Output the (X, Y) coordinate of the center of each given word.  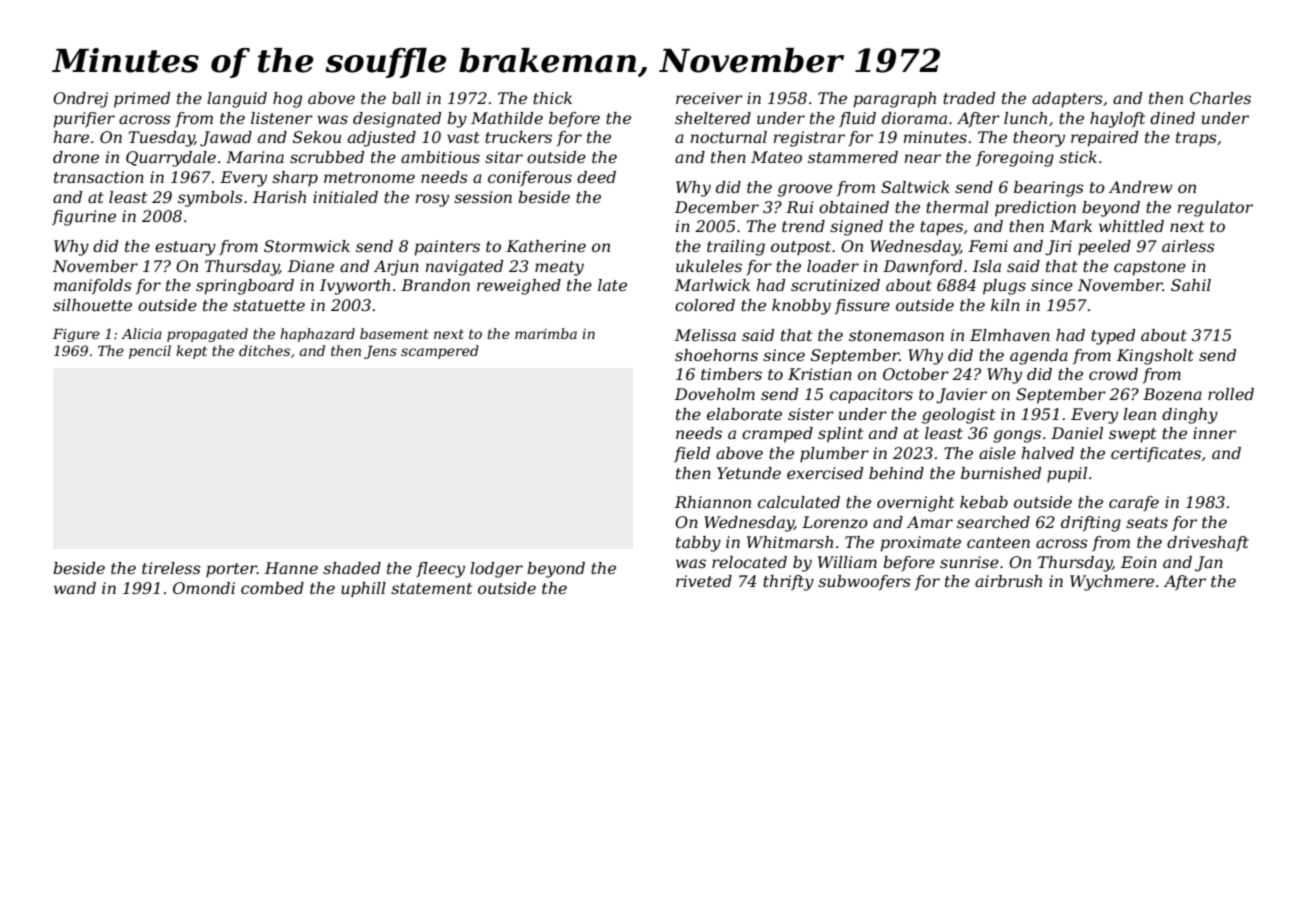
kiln (1005, 305)
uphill (363, 590)
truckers (518, 137)
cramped (777, 435)
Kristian (820, 374)
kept (191, 352)
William (847, 562)
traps (1196, 139)
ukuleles (709, 266)
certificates (1156, 454)
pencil (150, 352)
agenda (1039, 357)
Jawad (226, 139)
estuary (185, 248)
